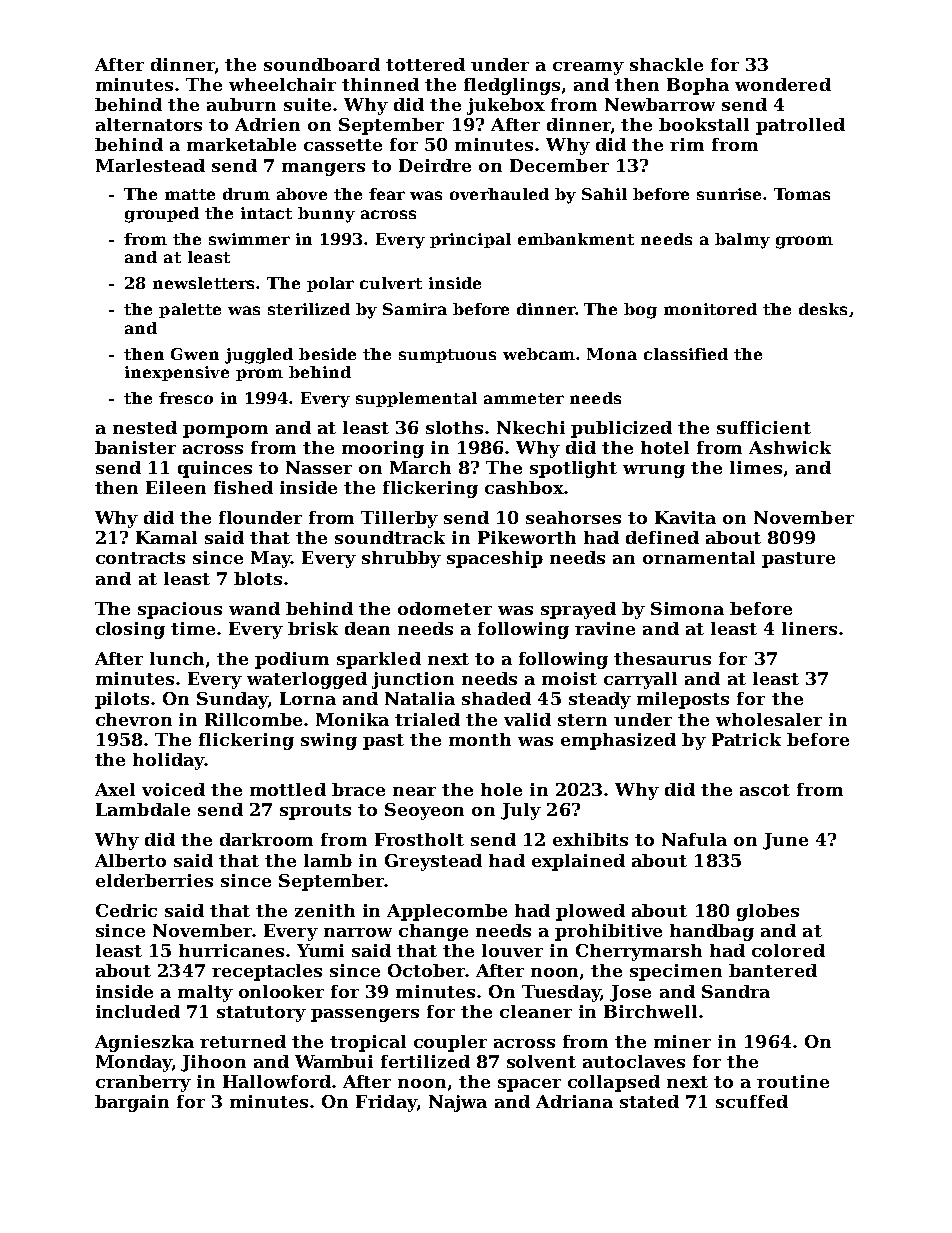 The image size is (952, 1233). What do you see at coordinates (783, 84) in the image?
I see `wondered` at bounding box center [783, 84].
